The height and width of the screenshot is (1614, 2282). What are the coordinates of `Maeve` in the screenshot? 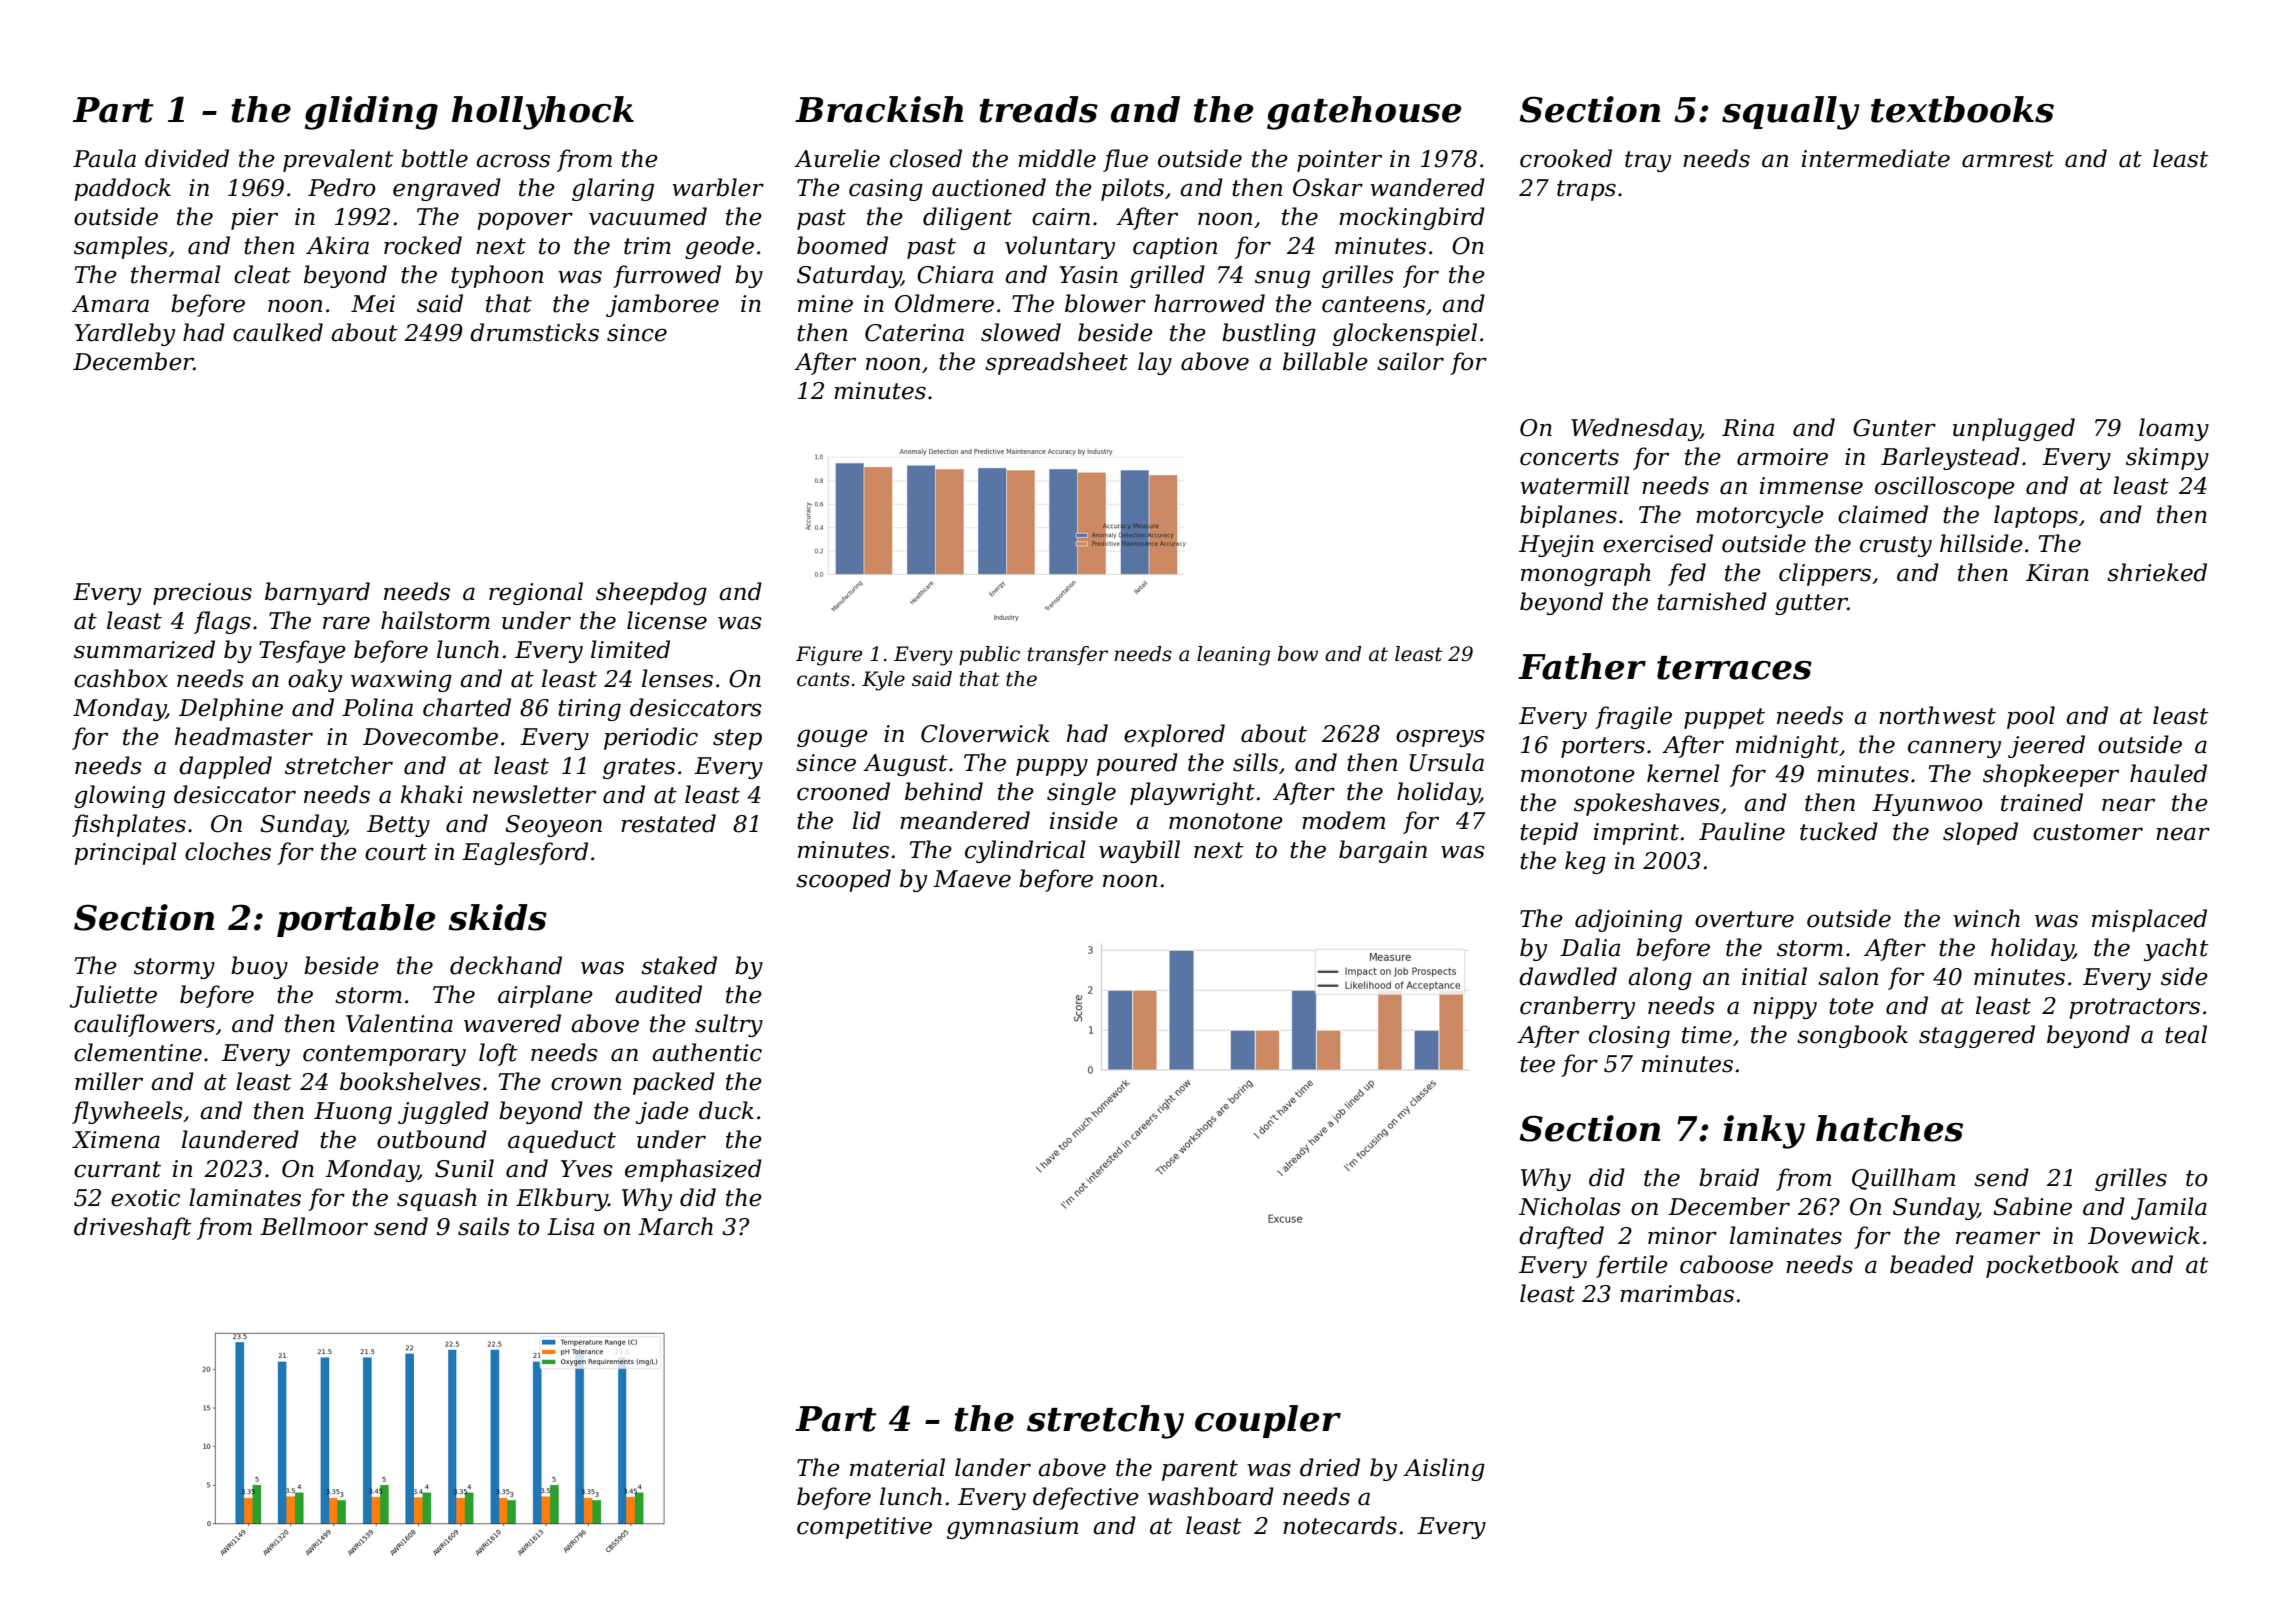 It's located at (972, 879).
